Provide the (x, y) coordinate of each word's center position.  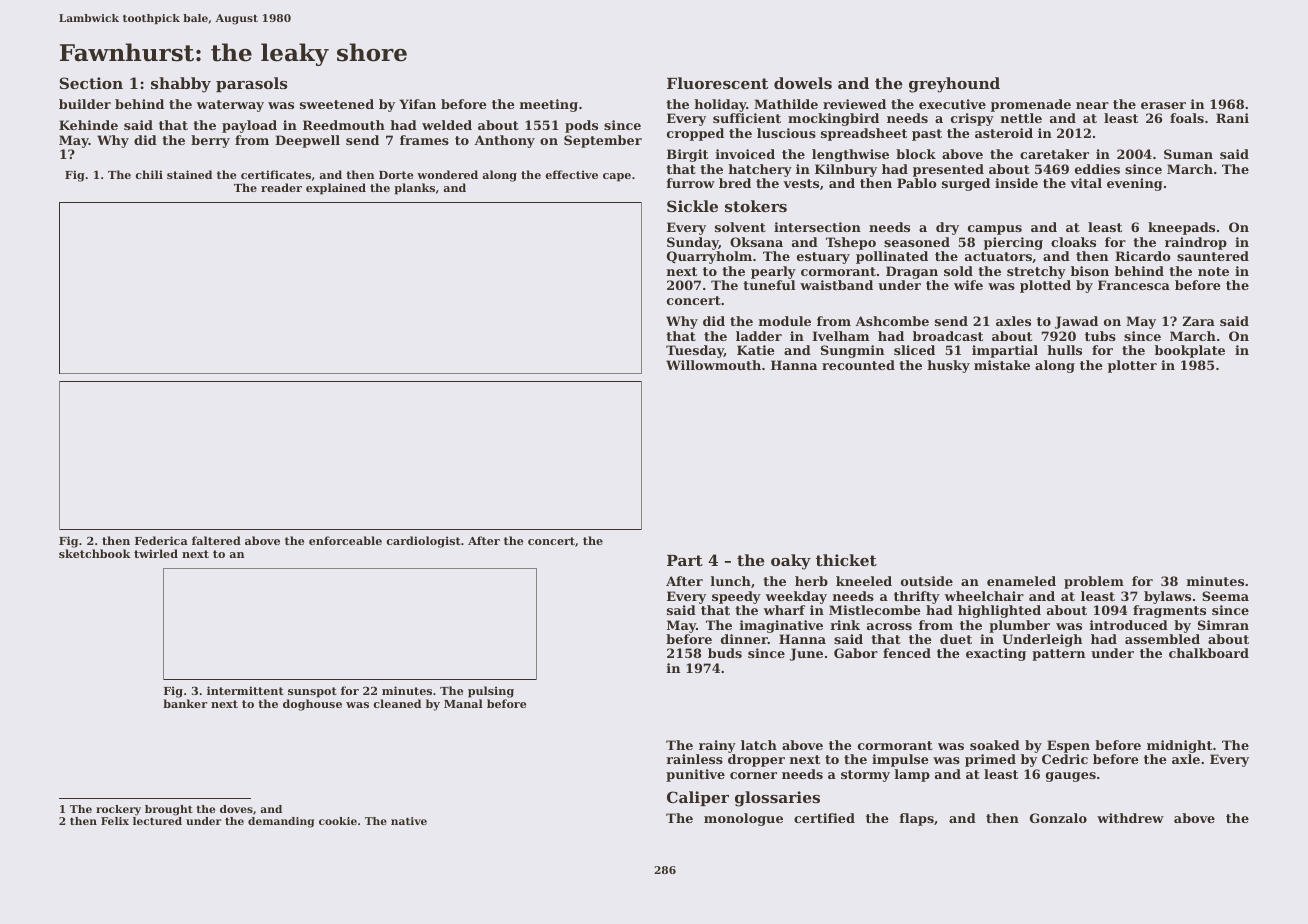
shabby (181, 85)
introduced (1129, 625)
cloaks (1073, 242)
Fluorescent (717, 83)
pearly (773, 272)
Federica (161, 540)
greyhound (954, 85)
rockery (118, 810)
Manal (463, 703)
